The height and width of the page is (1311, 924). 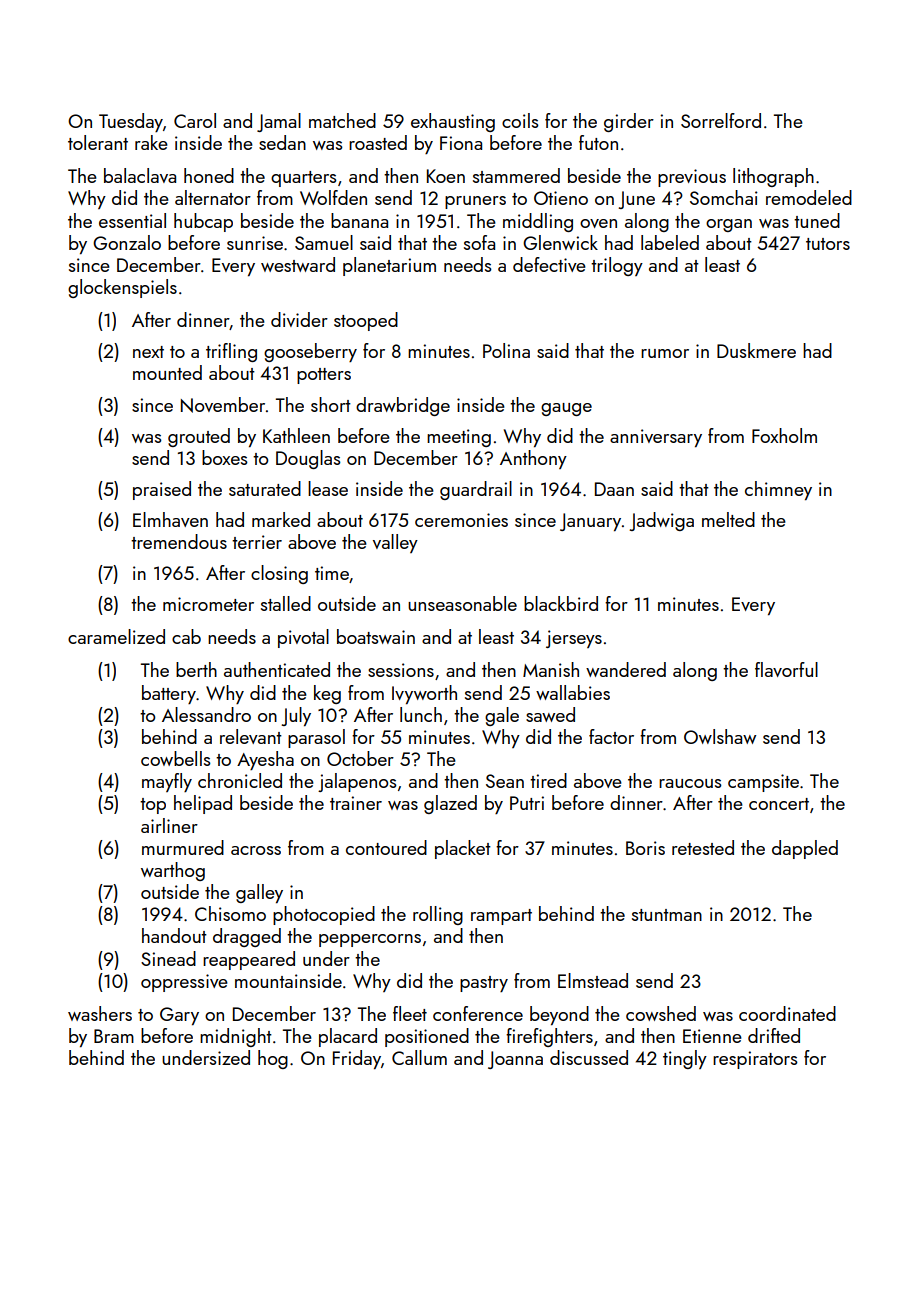 I want to click on respirators, so click(x=755, y=1060).
